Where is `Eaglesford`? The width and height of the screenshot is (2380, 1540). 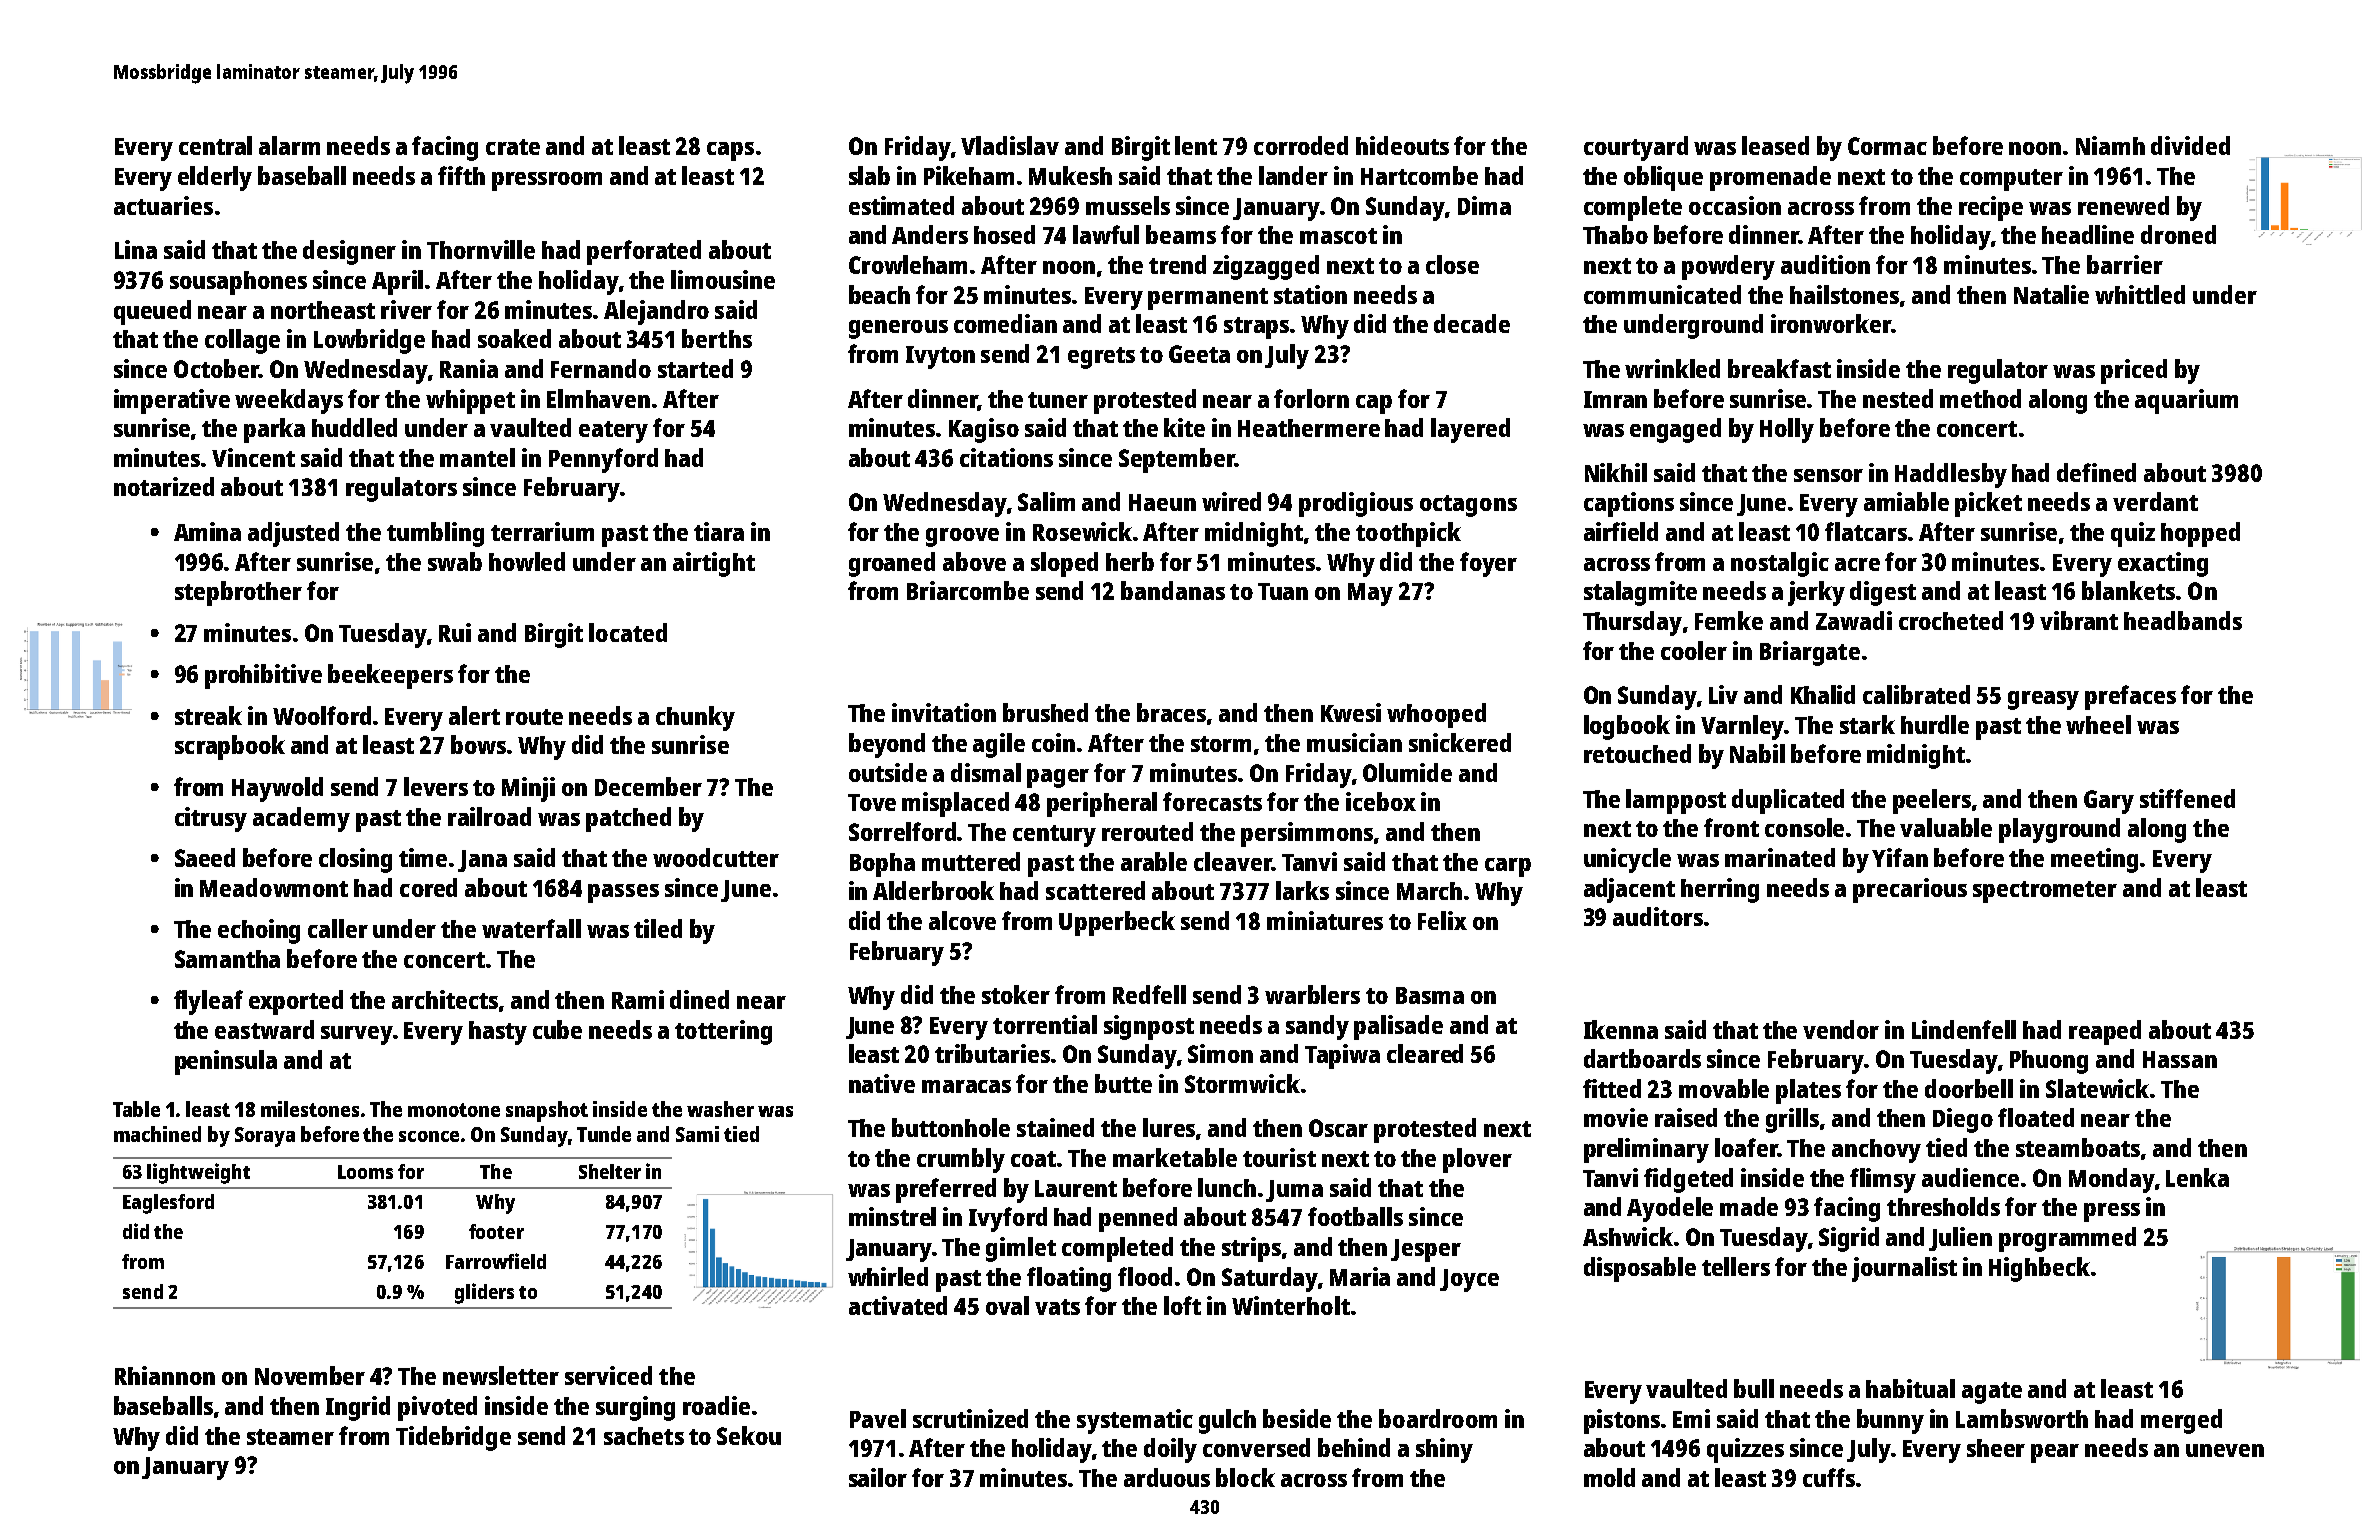 Eaglesford is located at coordinates (168, 1204).
